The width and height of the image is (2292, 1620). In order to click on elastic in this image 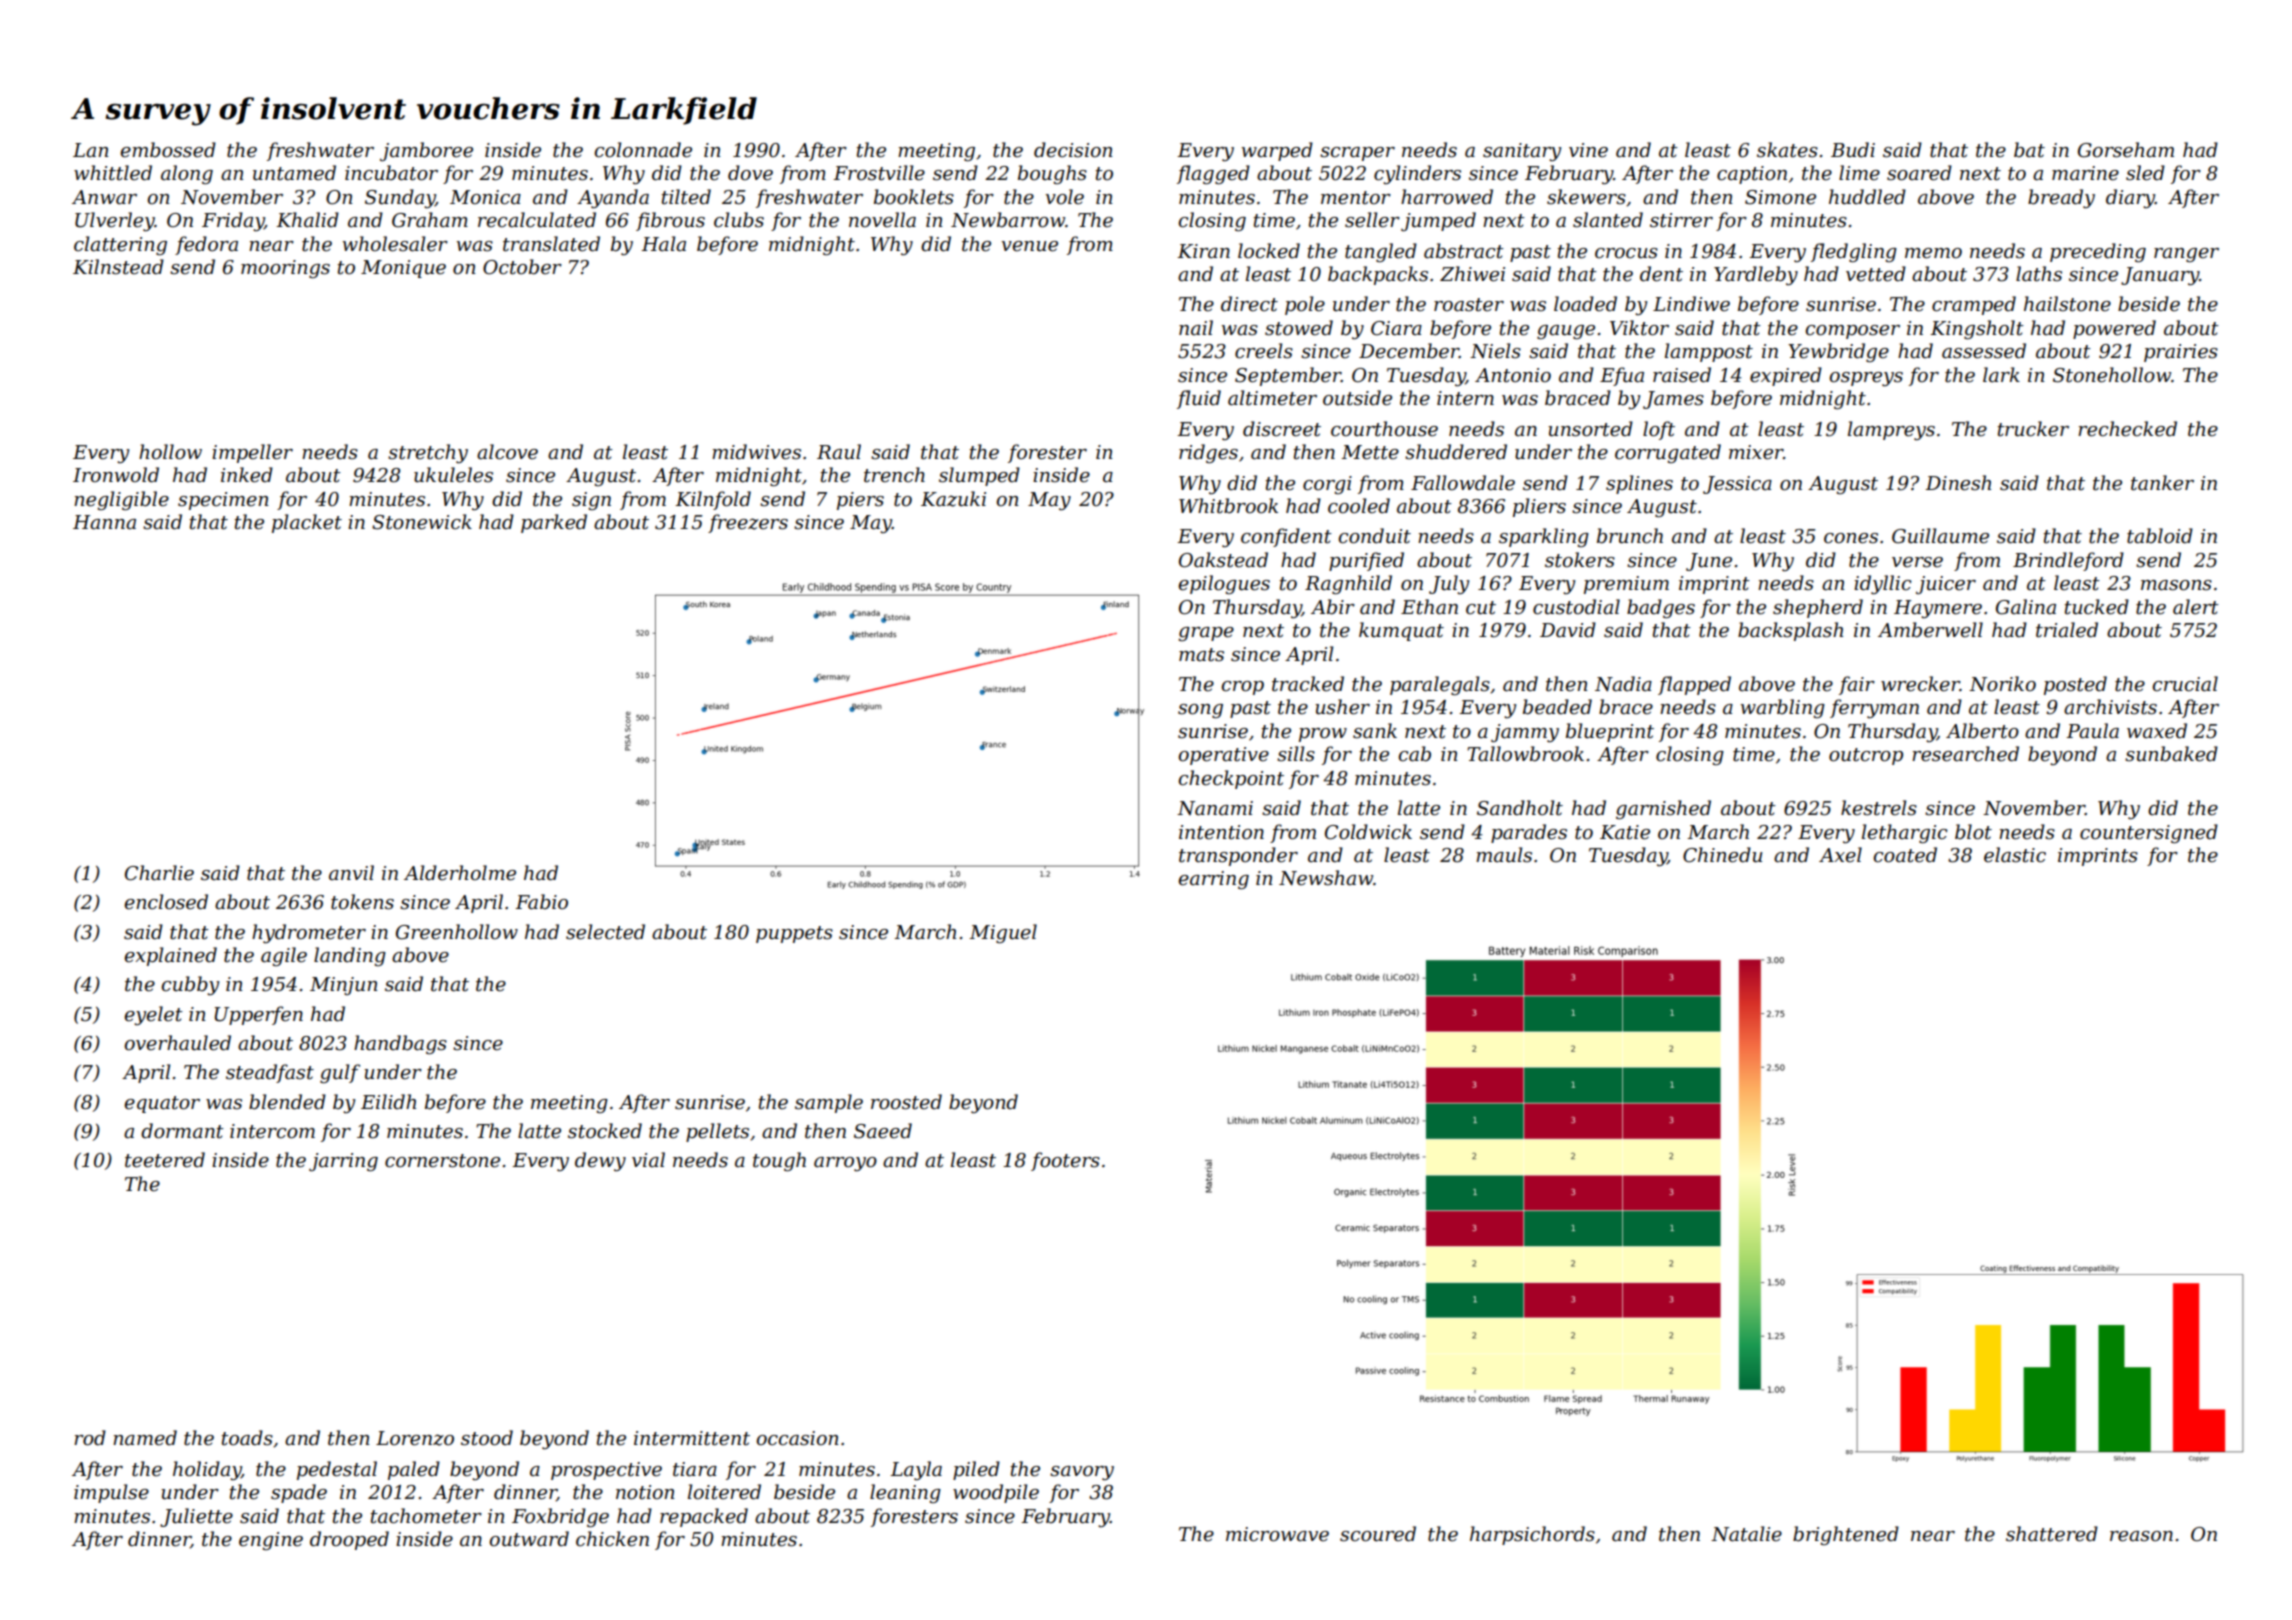, I will do `click(2015, 855)`.
